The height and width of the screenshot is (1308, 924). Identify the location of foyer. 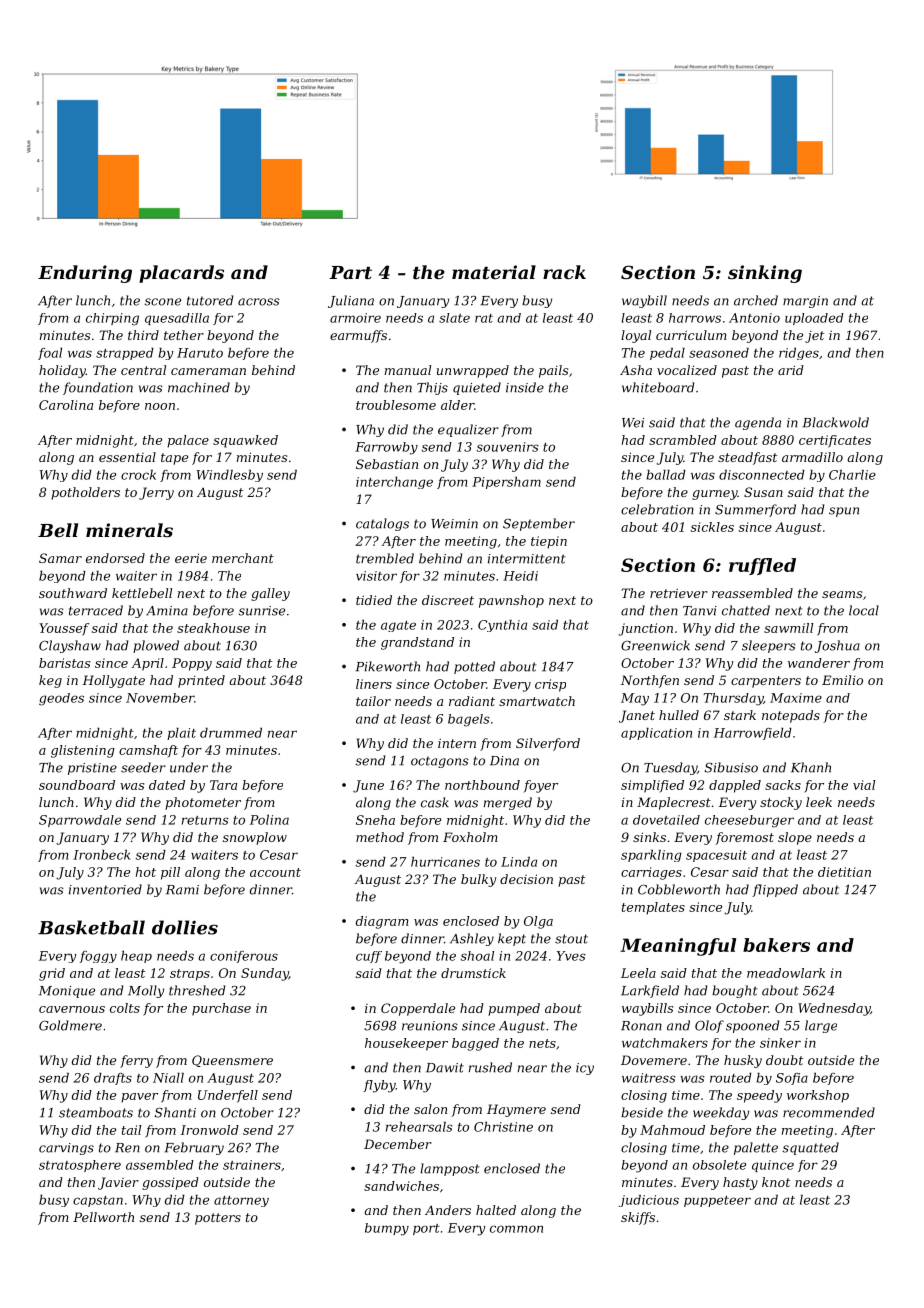
(541, 786).
